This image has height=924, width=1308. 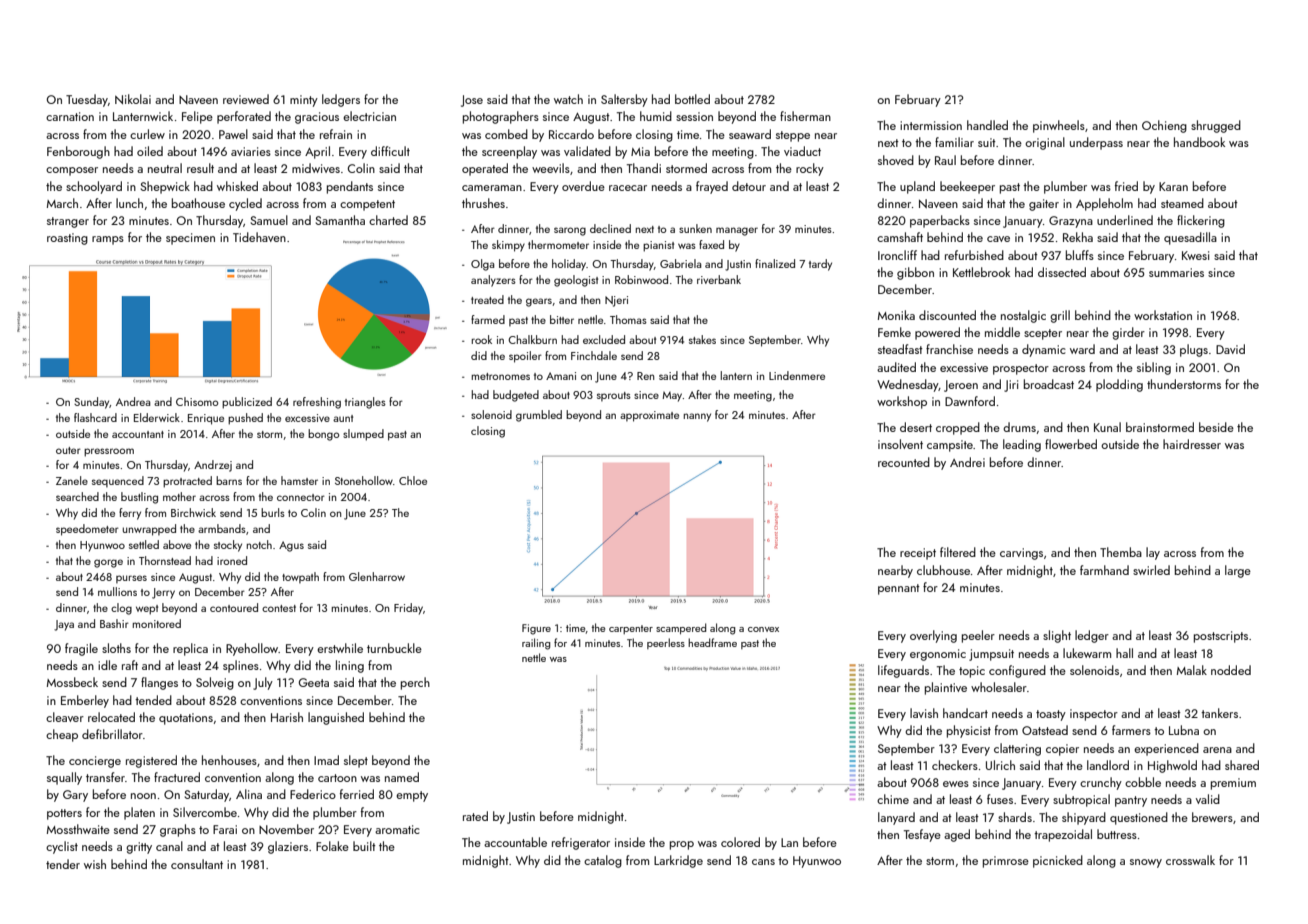 I want to click on Monika, so click(x=896, y=315).
